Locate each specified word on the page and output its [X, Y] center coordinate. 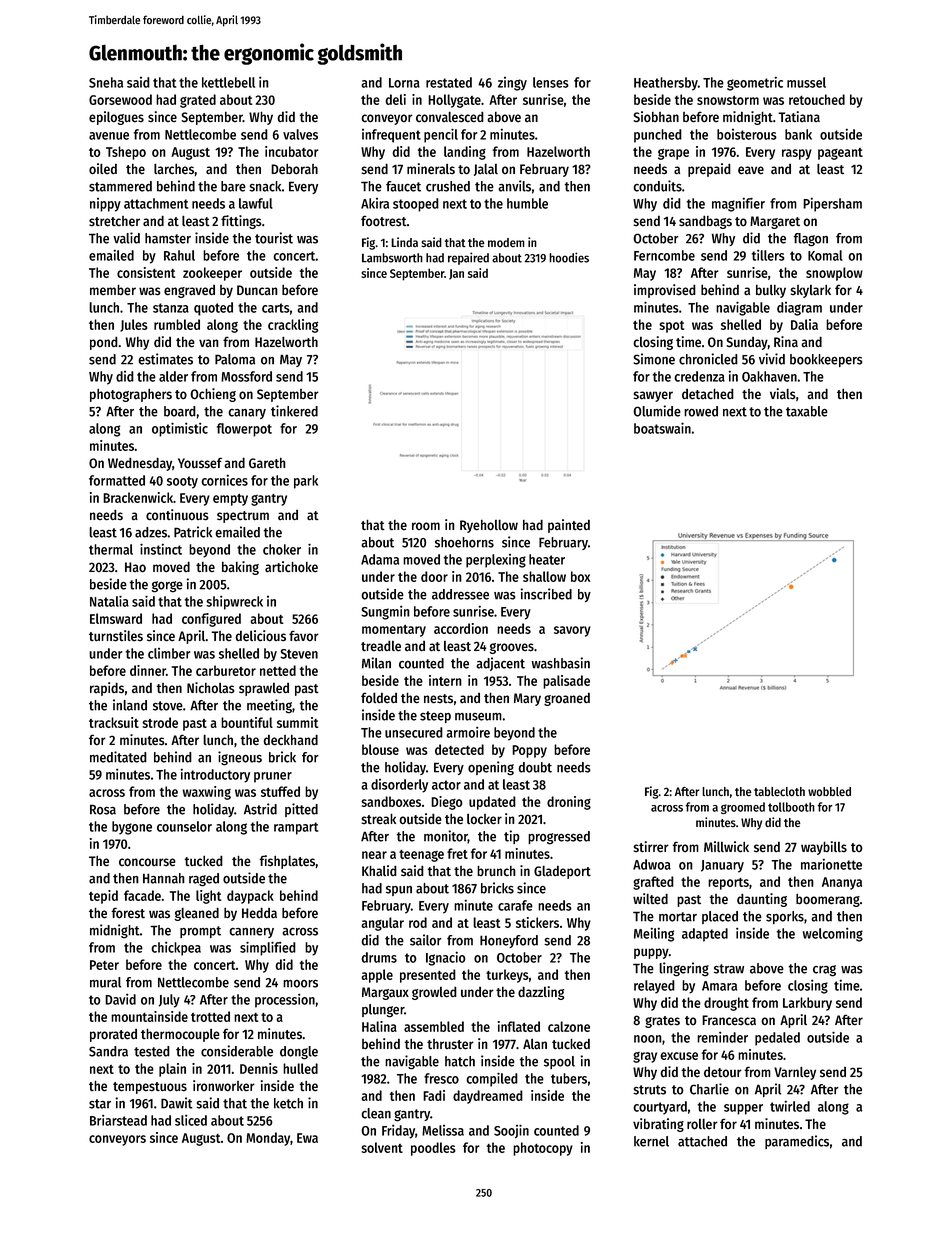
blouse [380, 749]
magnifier [738, 205]
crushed [448, 186]
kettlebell [228, 82]
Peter [104, 965]
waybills [824, 848]
